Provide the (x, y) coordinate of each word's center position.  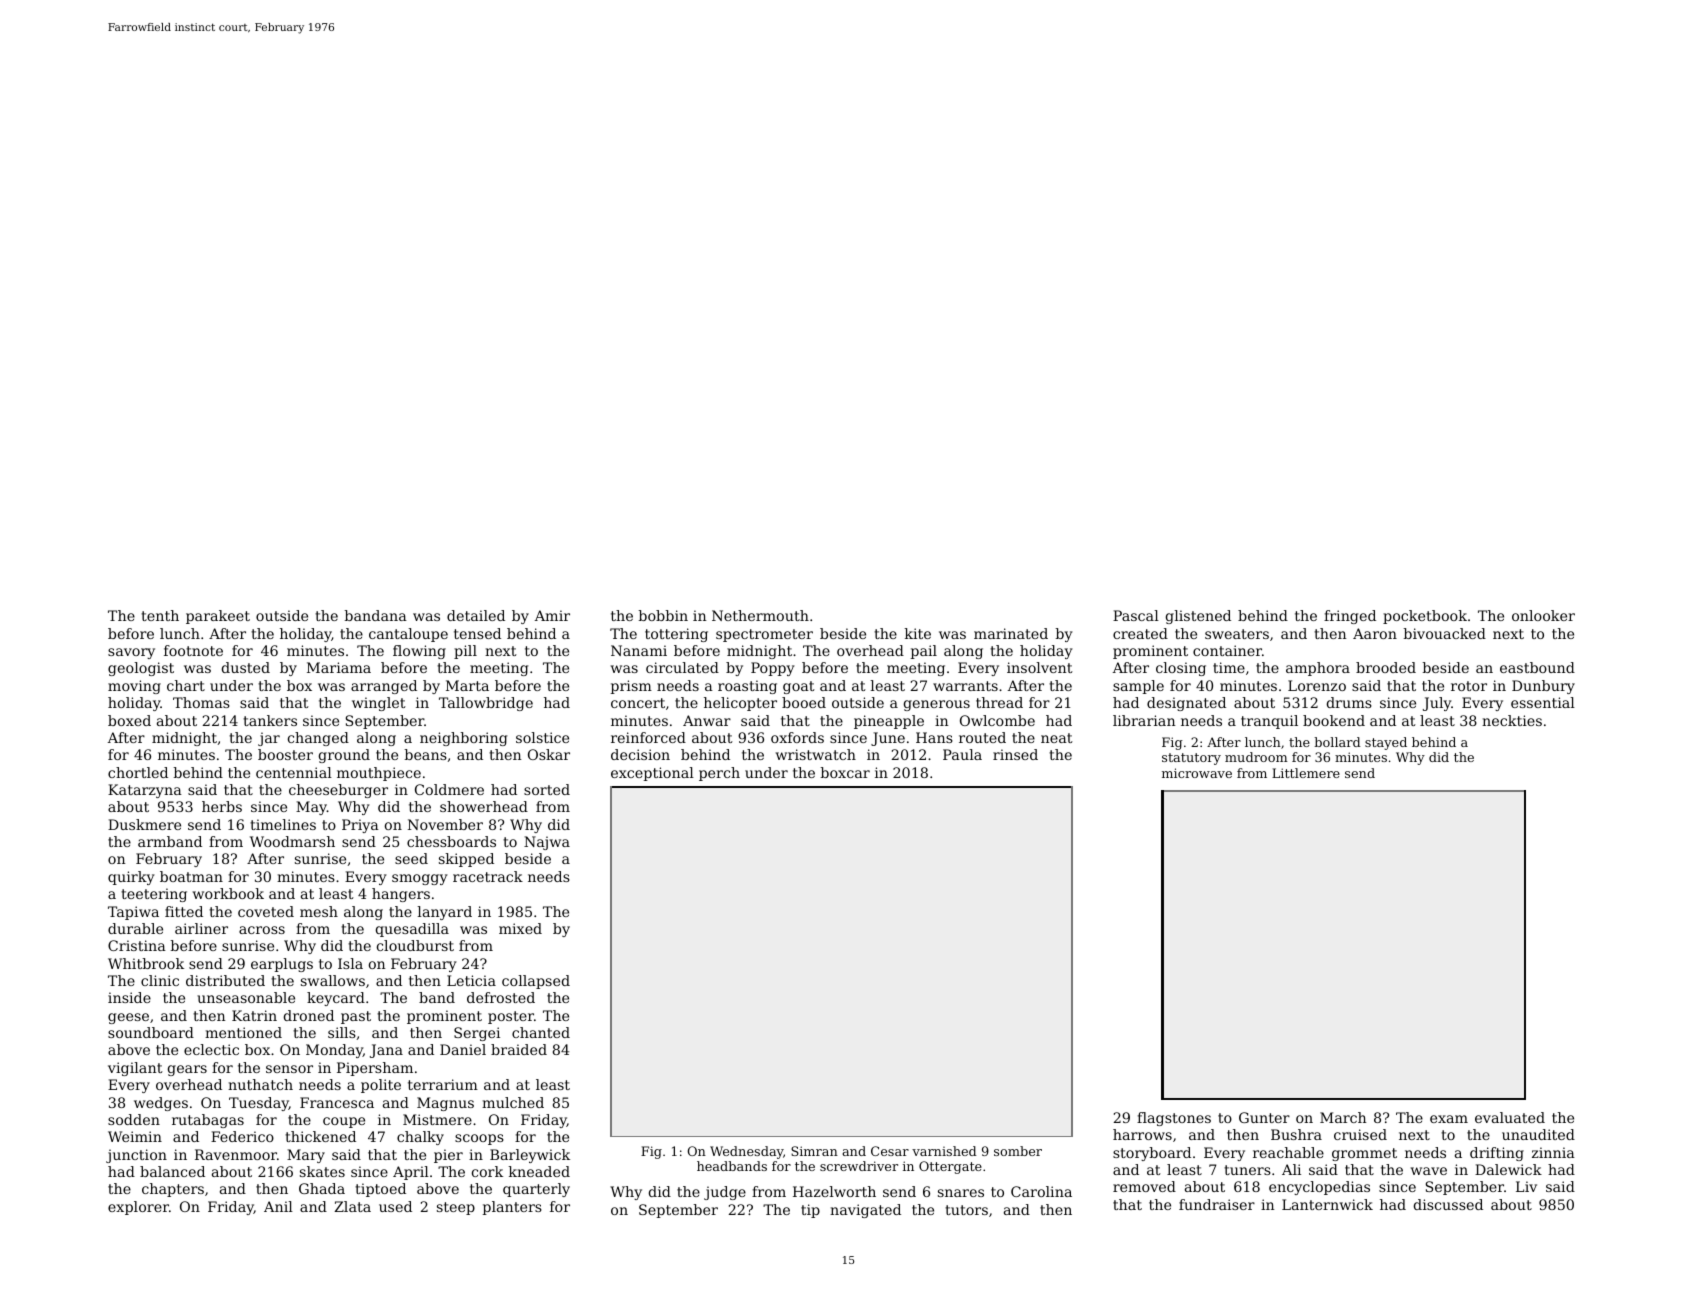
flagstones (1174, 1119)
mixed (520, 928)
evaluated (1510, 1117)
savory (131, 653)
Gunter (1264, 1117)
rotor (1469, 686)
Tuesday (259, 1104)
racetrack (488, 876)
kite (918, 633)
